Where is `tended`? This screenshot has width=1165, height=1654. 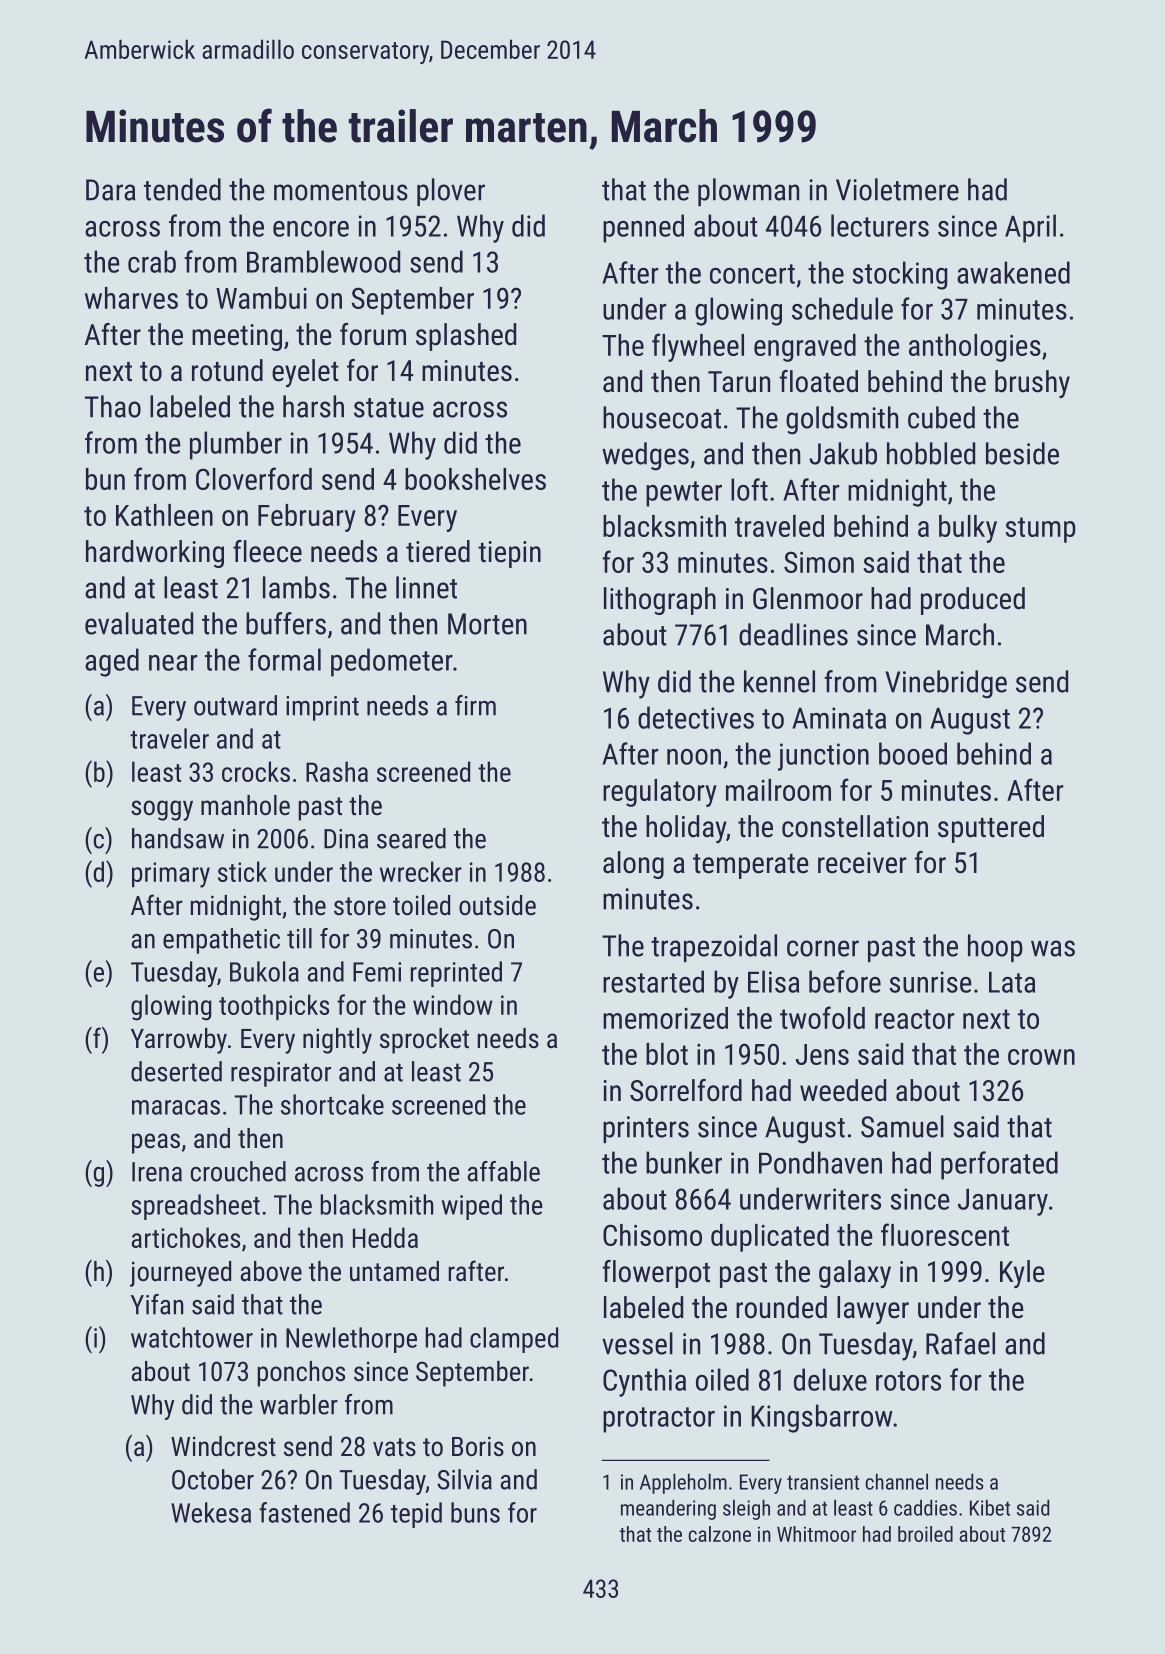 tended is located at coordinates (182, 189).
